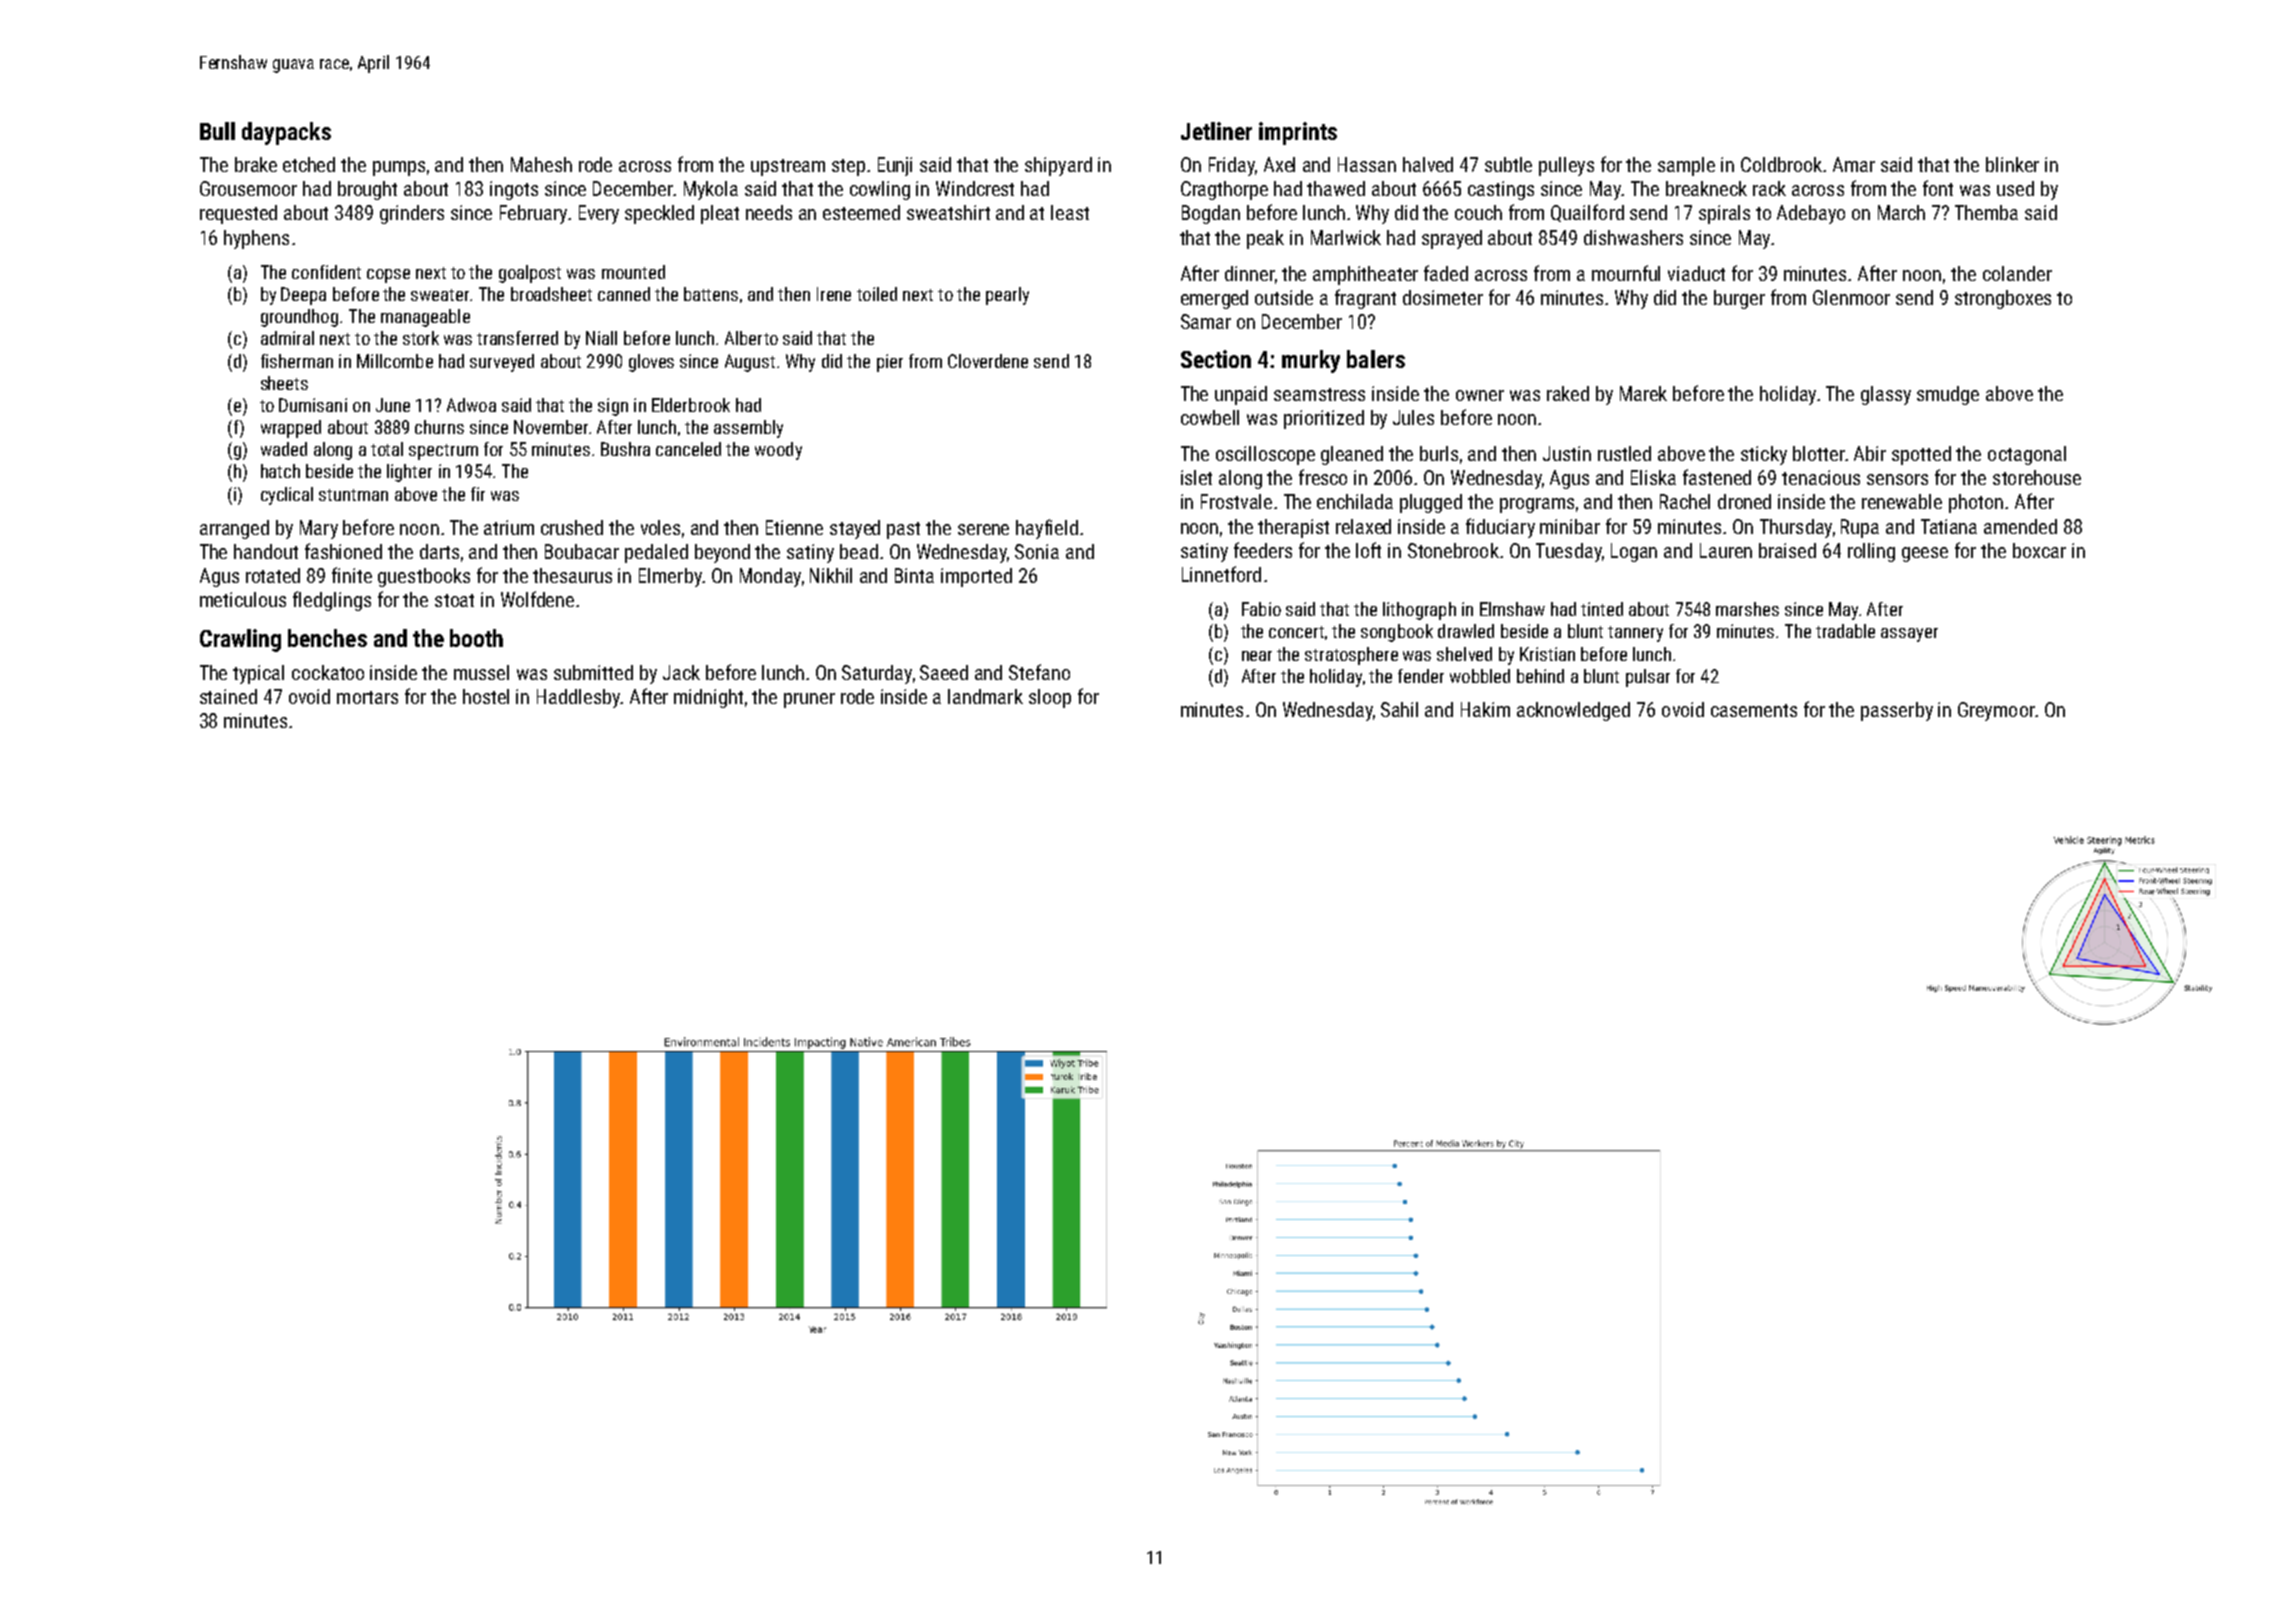  Describe the element at coordinates (514, 190) in the image. I see `ingots` at that location.
